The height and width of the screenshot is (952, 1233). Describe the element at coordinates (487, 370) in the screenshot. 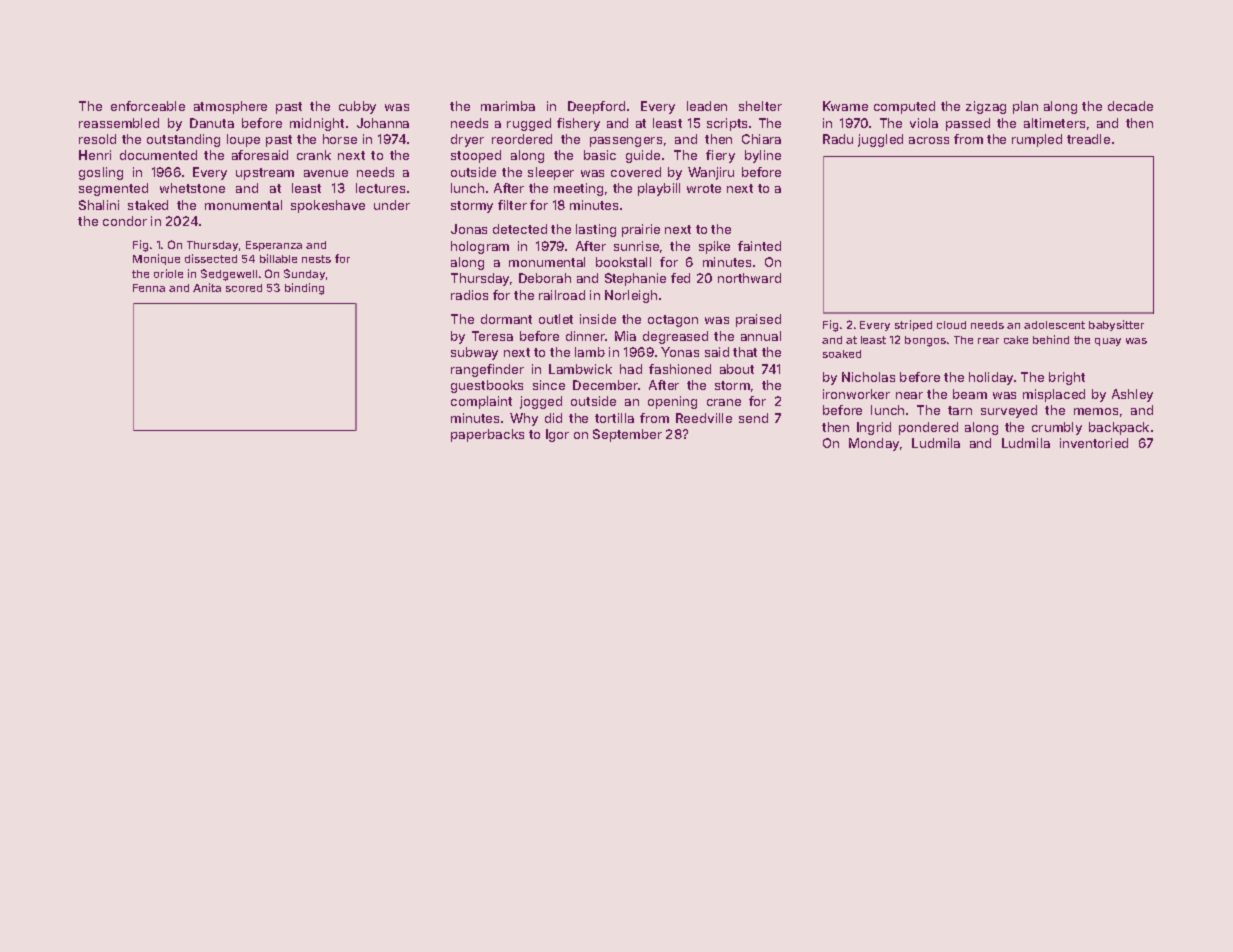

I see `rangefinder` at that location.
